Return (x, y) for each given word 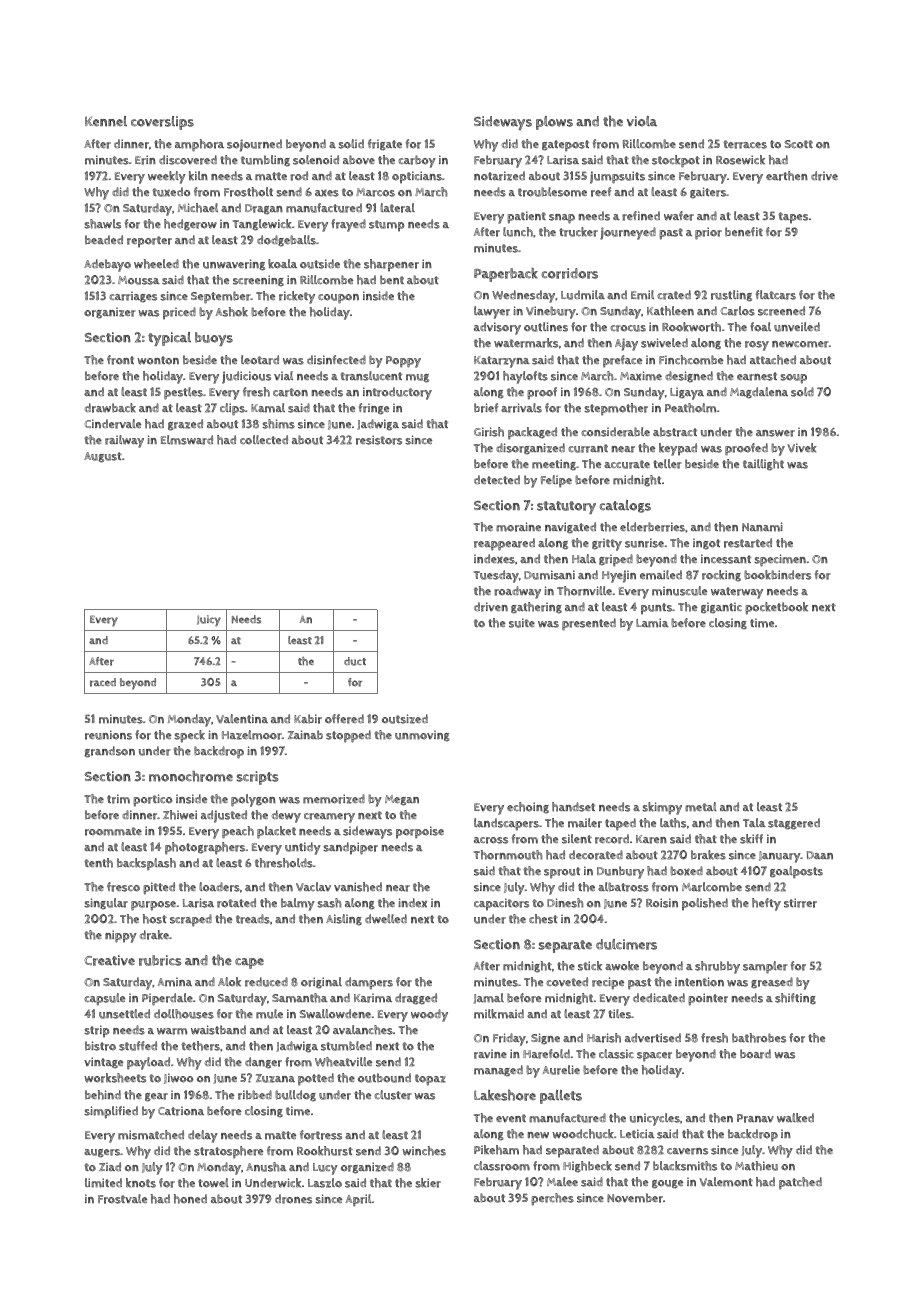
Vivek (802, 448)
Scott (798, 144)
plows (554, 123)
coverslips (162, 123)
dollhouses (184, 1014)
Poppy (403, 362)
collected (264, 440)
